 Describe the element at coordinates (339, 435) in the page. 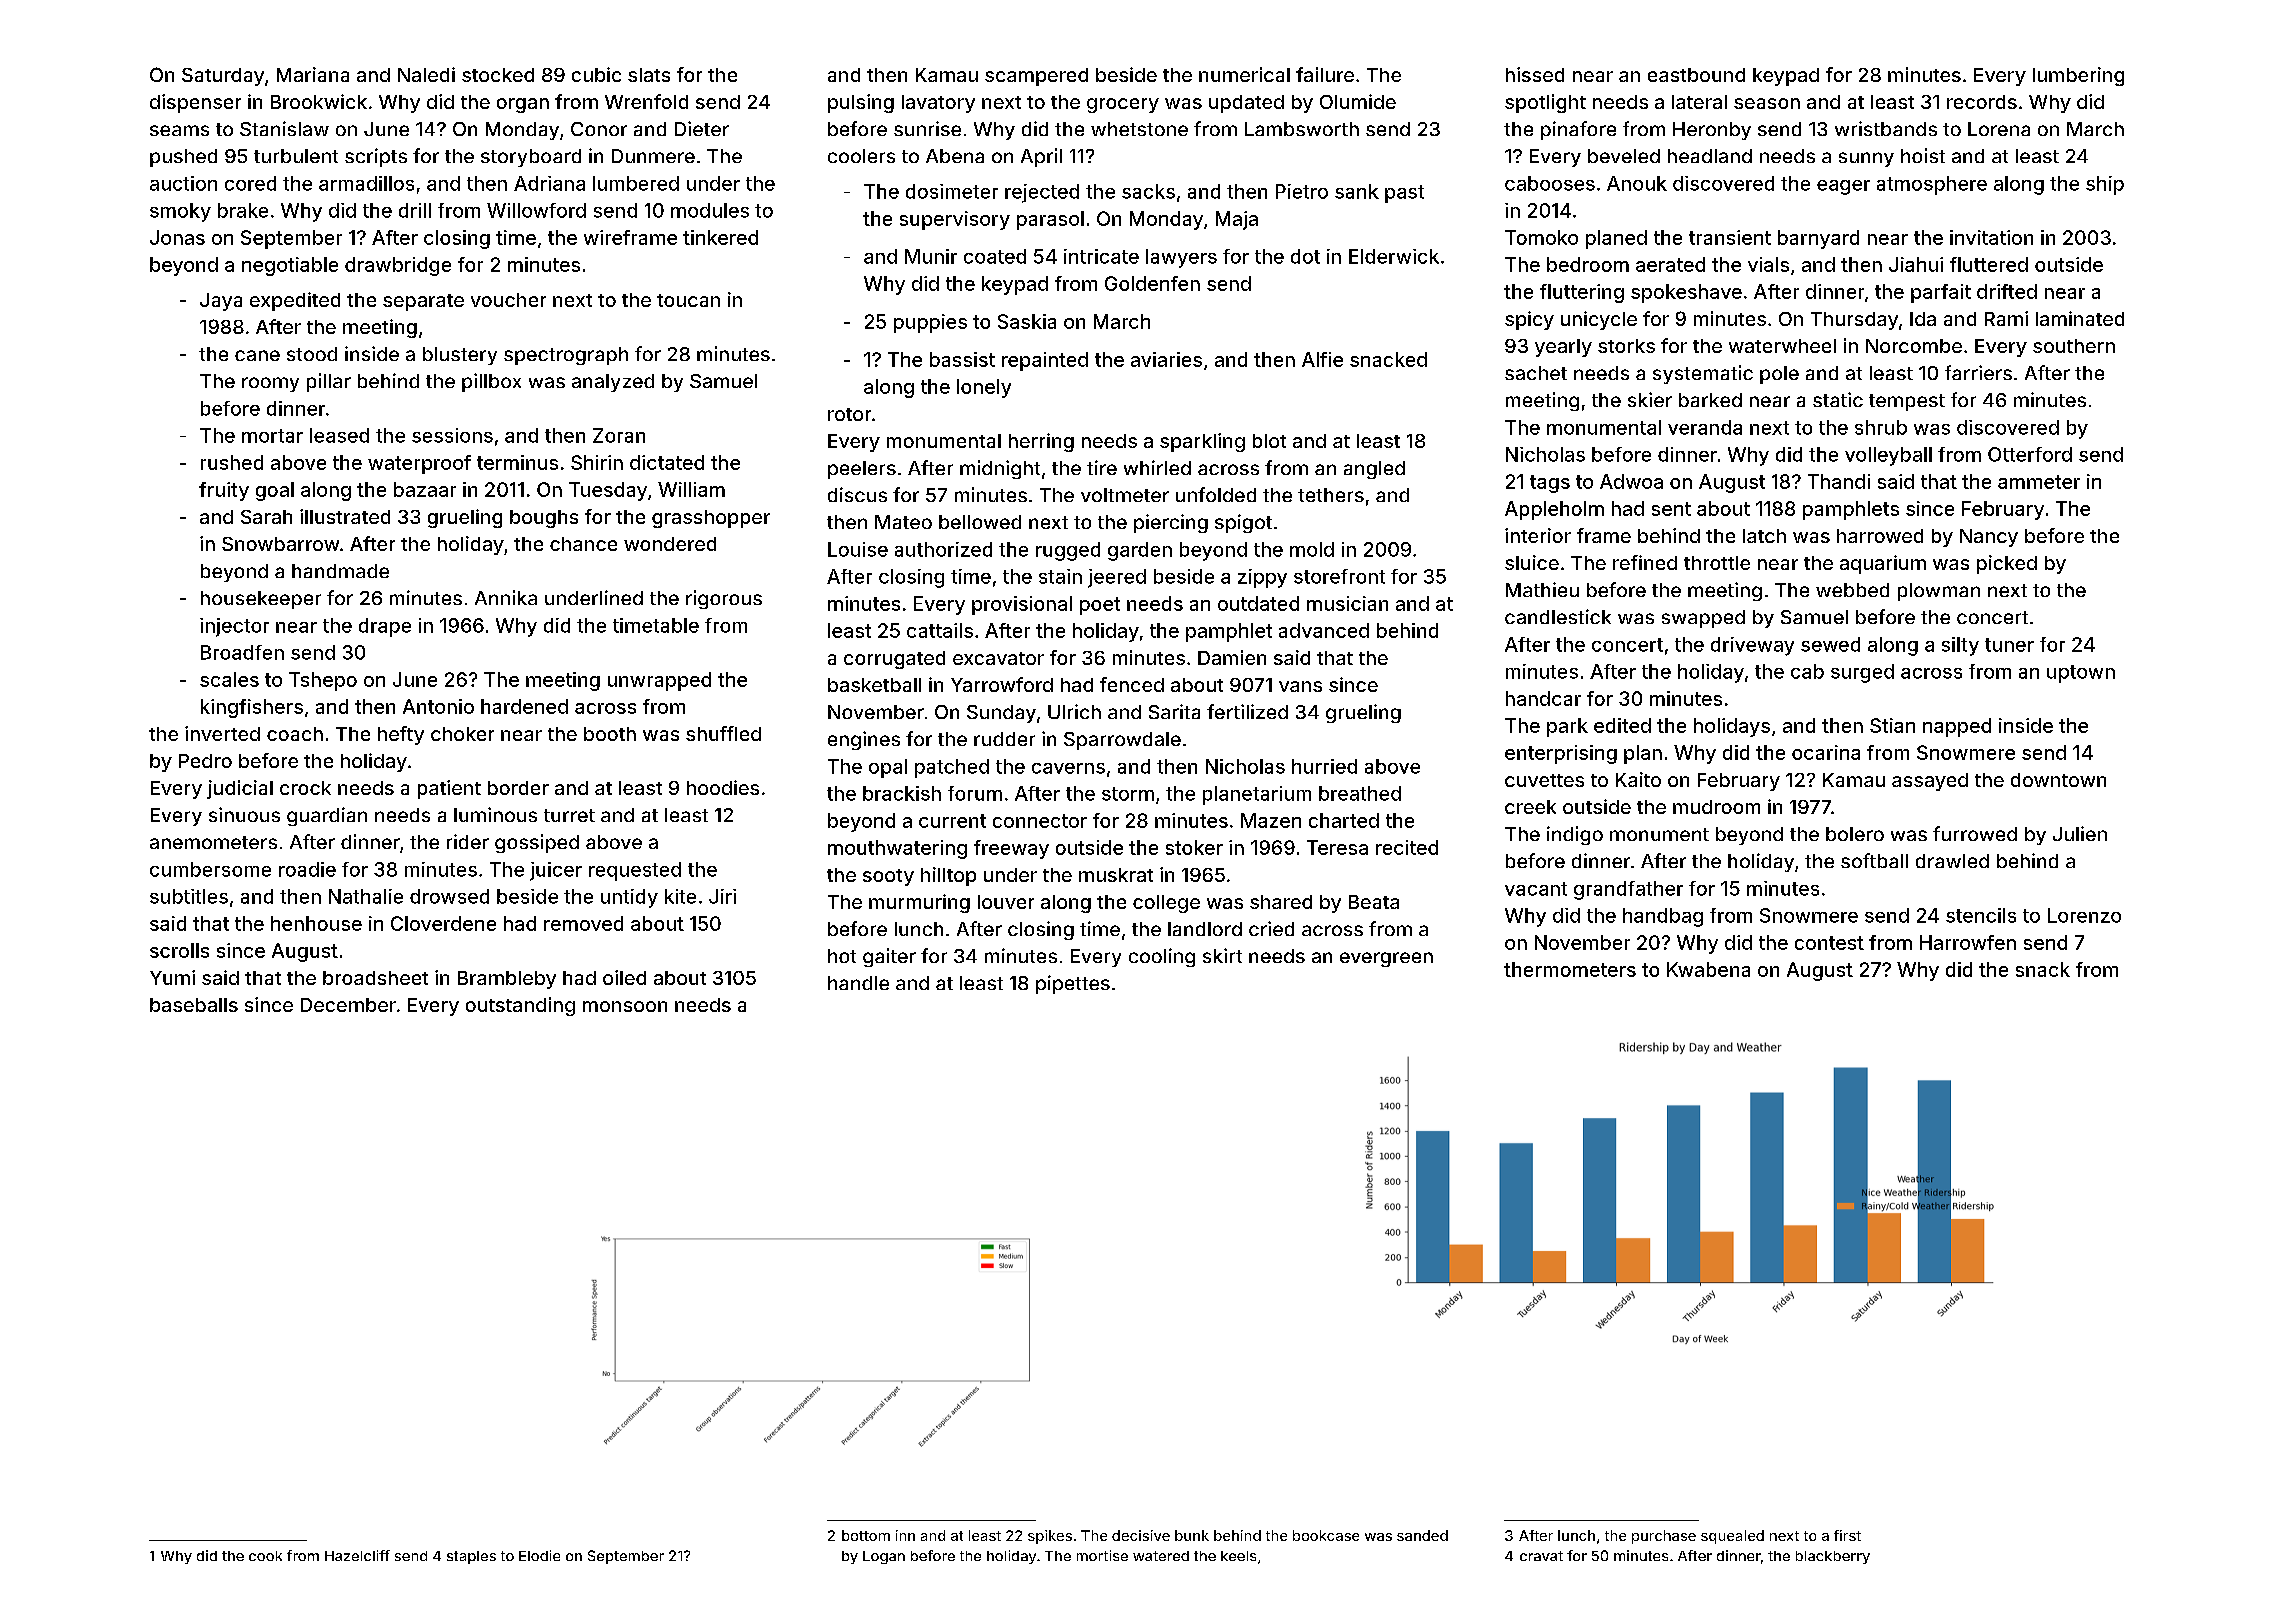

I see `leased` at that location.
